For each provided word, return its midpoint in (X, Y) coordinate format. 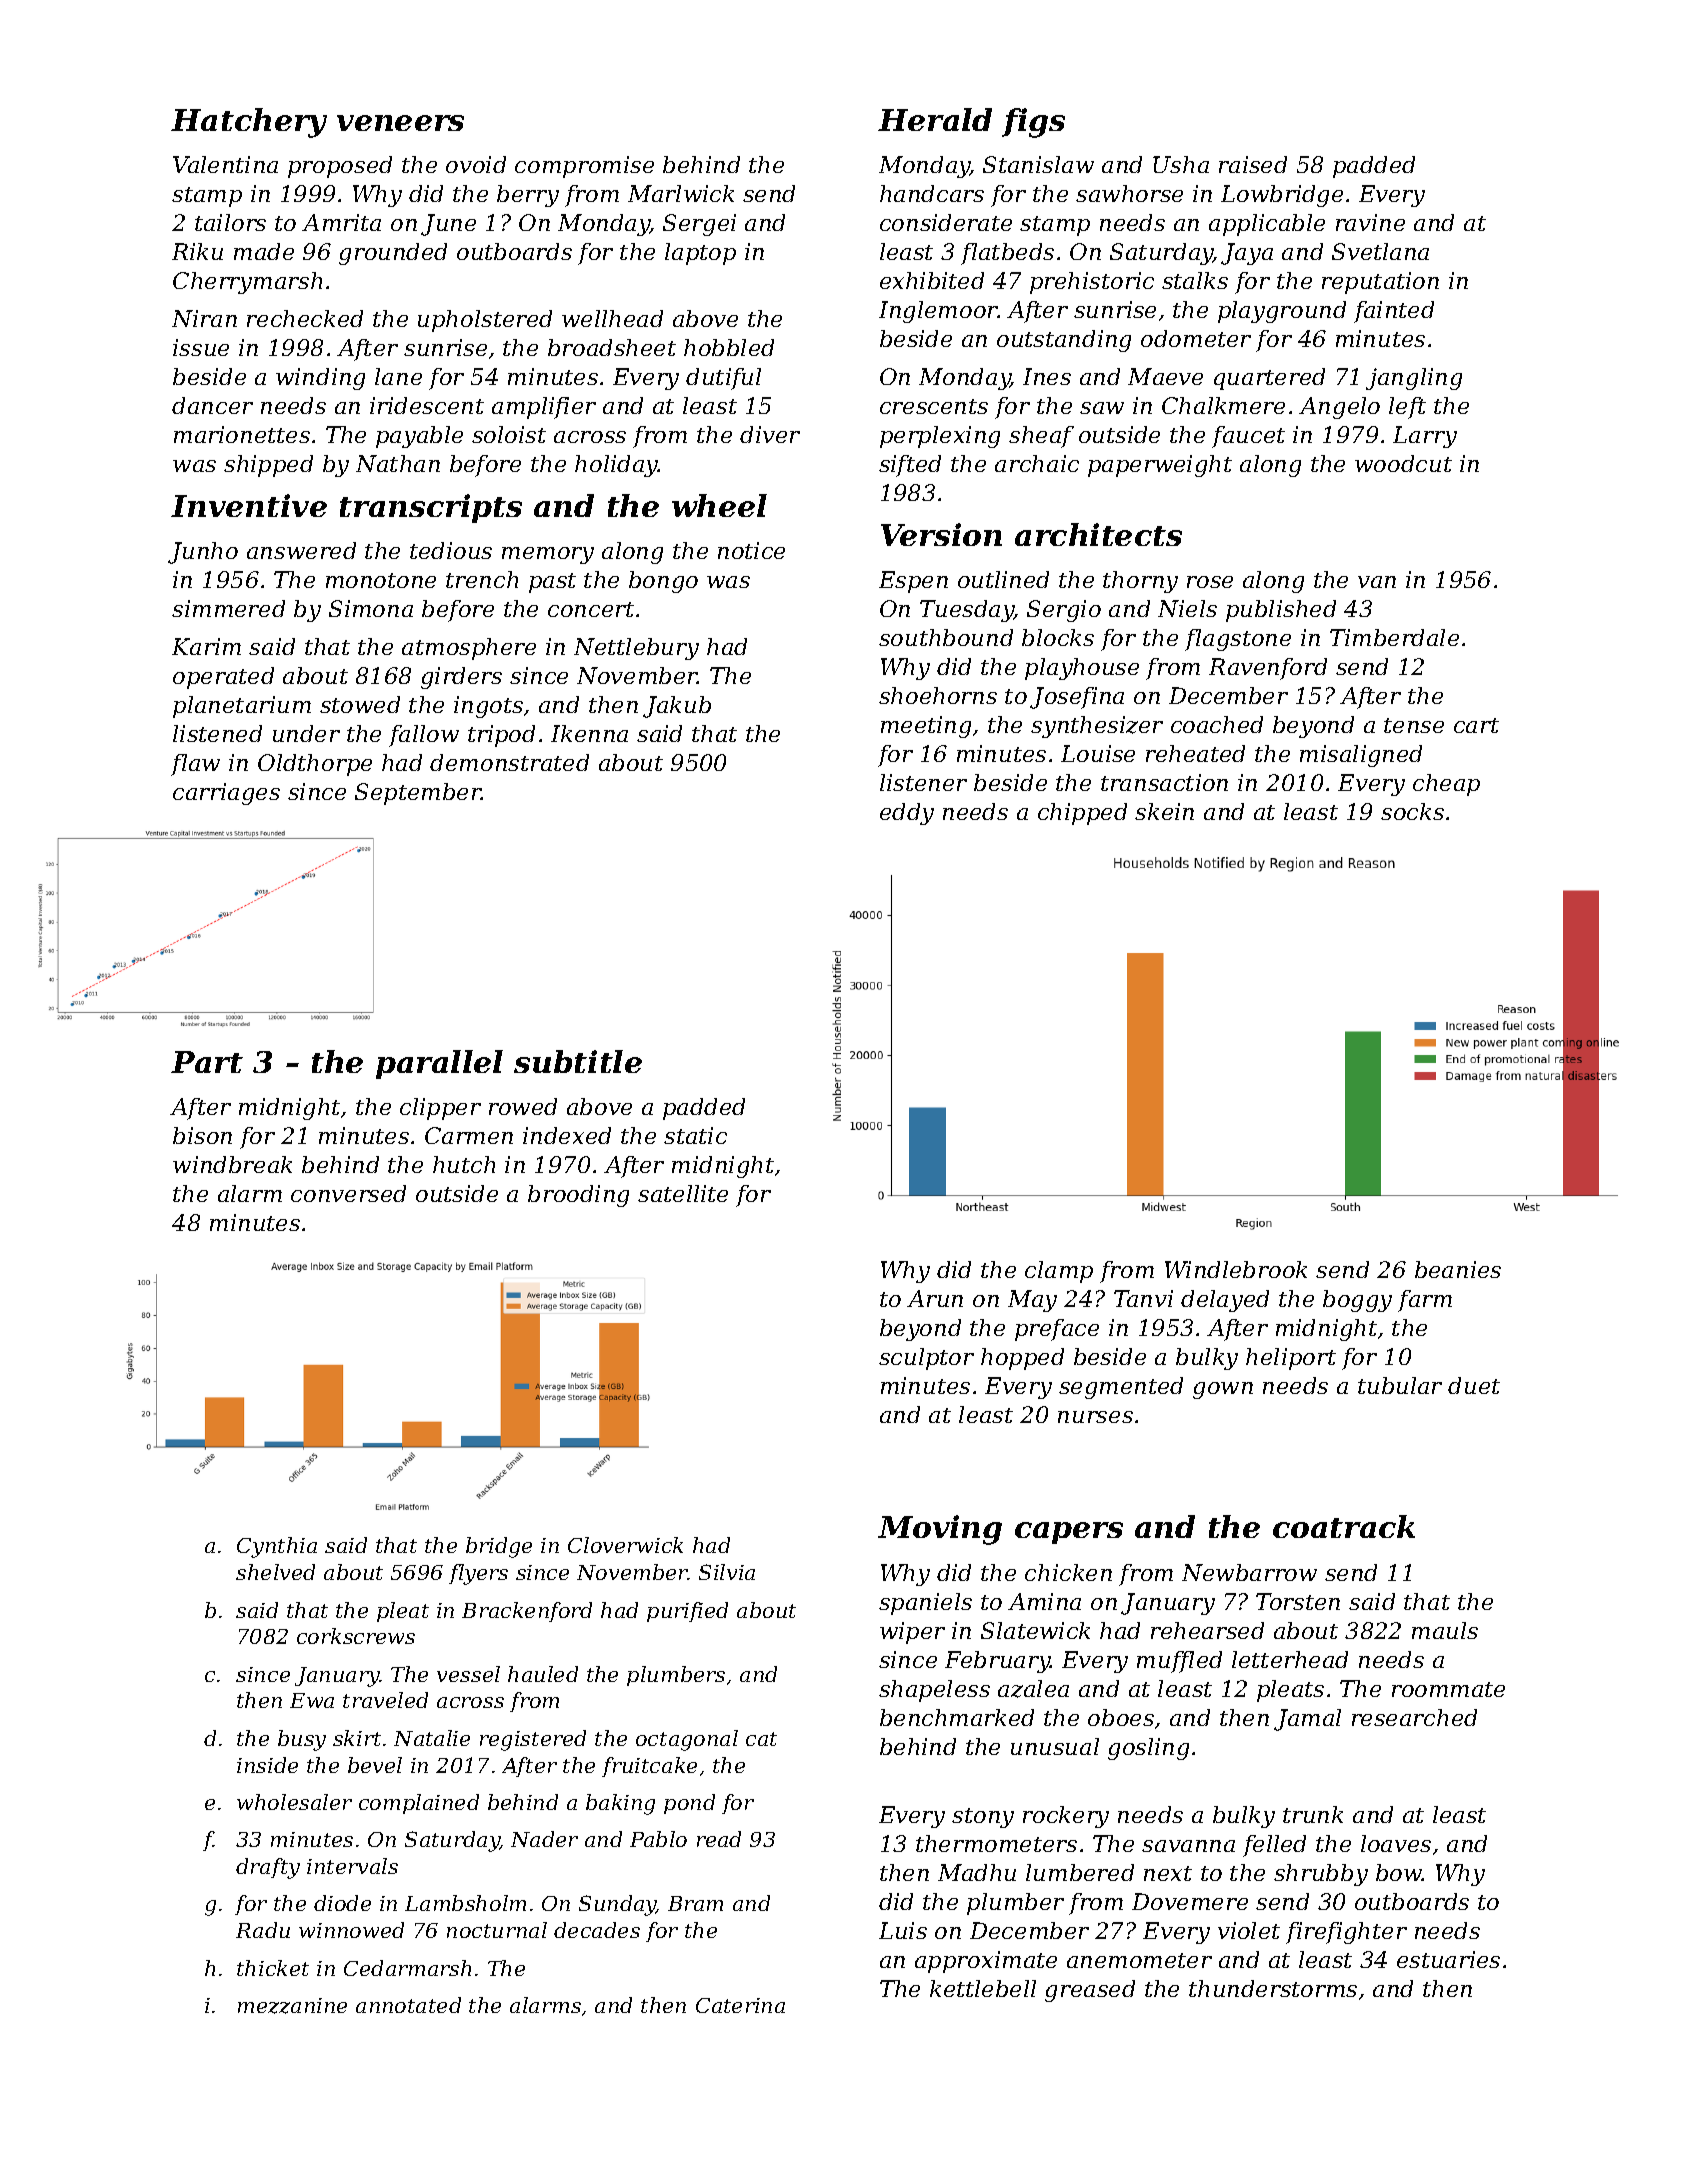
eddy (907, 814)
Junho (203, 553)
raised (1253, 164)
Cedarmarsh (407, 1968)
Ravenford (1268, 669)
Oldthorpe (315, 765)
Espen (913, 582)
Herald (935, 119)
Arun (935, 1298)
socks (1412, 811)
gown (1223, 1390)
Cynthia (277, 1547)
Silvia (727, 1572)
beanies (1458, 1269)
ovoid (476, 164)
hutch (464, 1164)
